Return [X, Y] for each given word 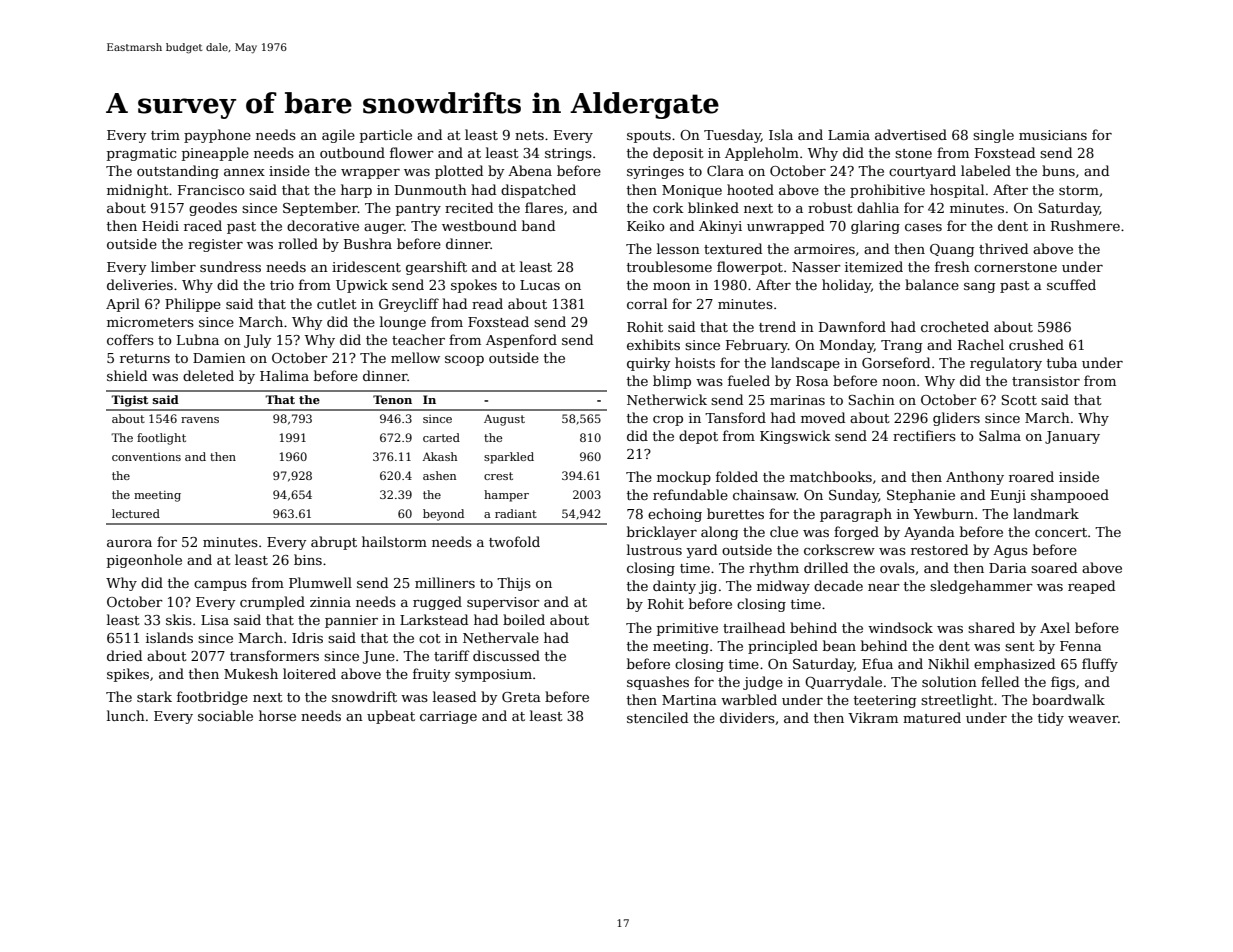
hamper [506, 496]
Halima [284, 375]
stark [154, 696]
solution [949, 681]
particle [386, 136]
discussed [506, 655]
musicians [1053, 135]
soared [1054, 567]
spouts [649, 137]
